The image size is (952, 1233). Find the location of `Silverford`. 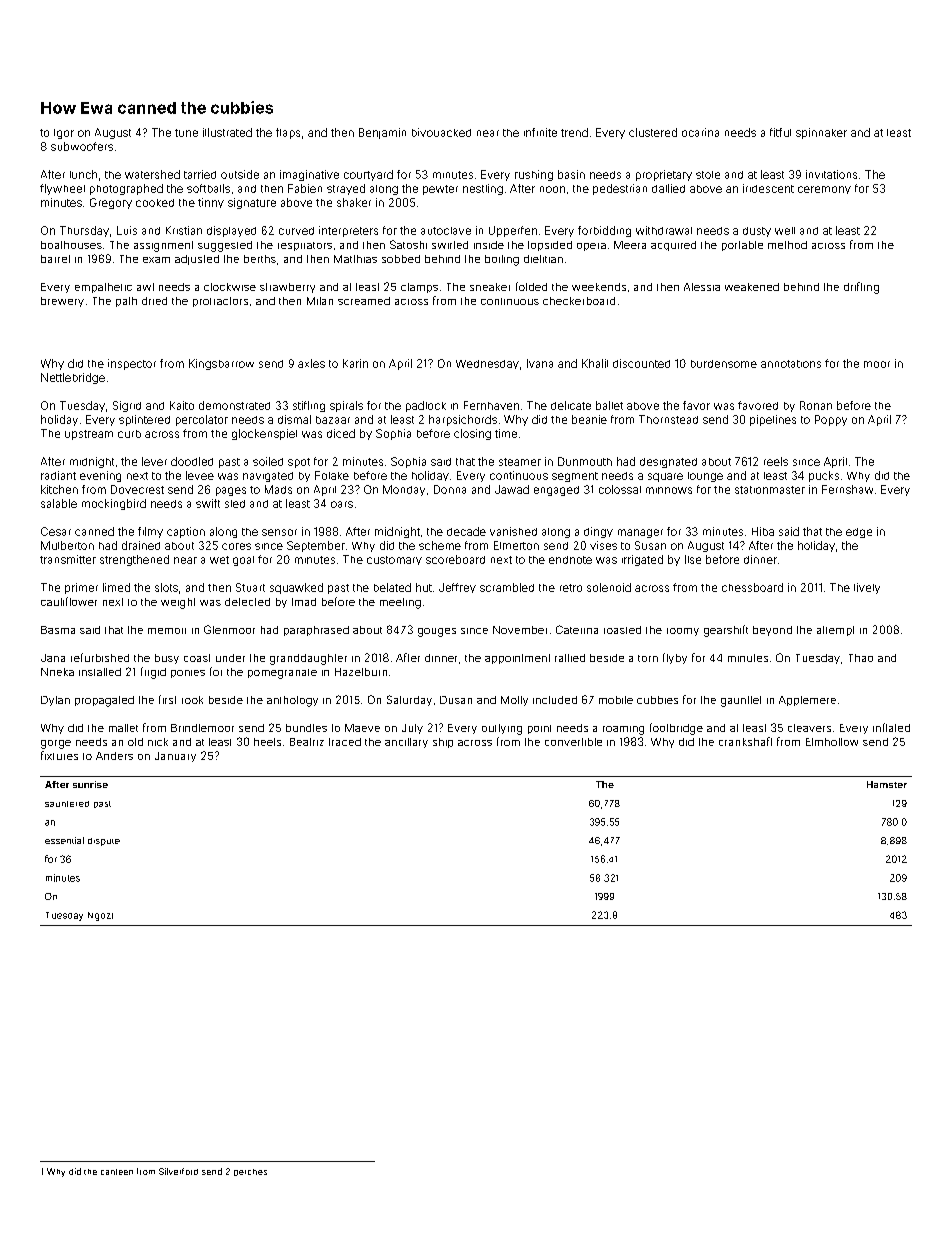

Silverford is located at coordinates (178, 1171).
